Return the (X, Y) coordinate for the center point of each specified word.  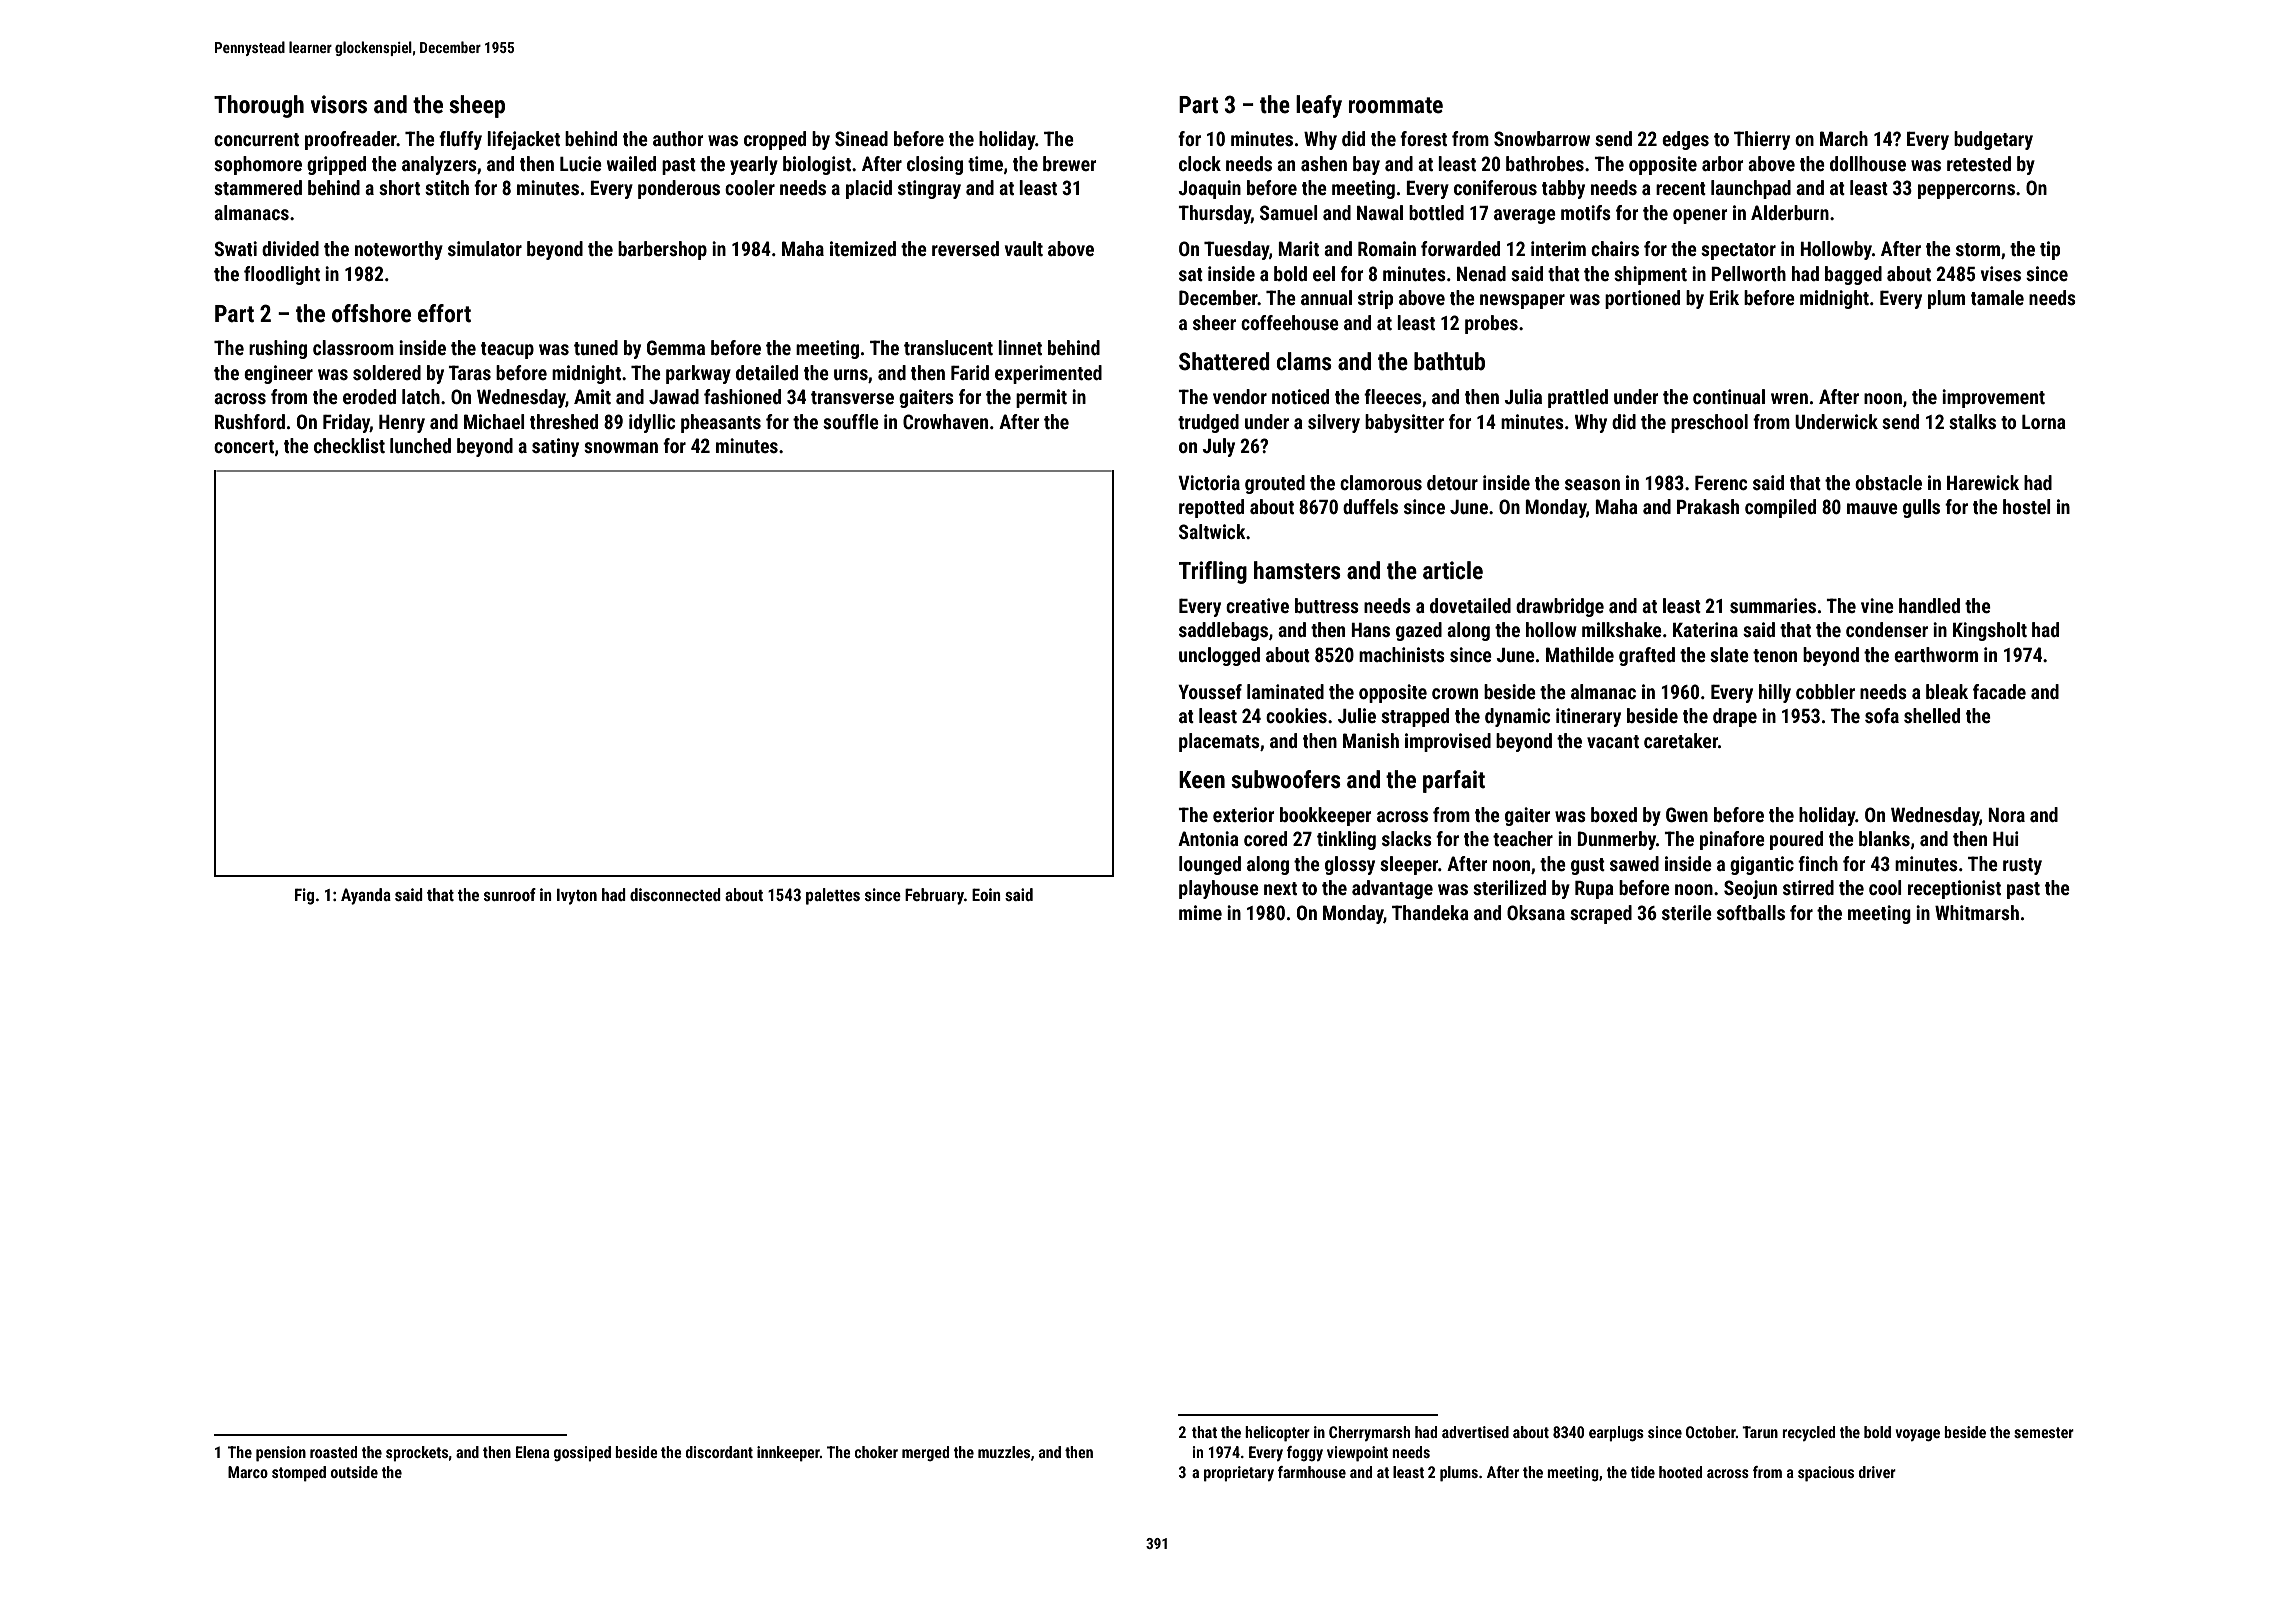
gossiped (582, 1454)
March (1844, 138)
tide (1643, 1472)
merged (925, 1453)
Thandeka (1430, 912)
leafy (1319, 106)
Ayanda (366, 896)
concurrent (256, 139)
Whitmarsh (1977, 912)
